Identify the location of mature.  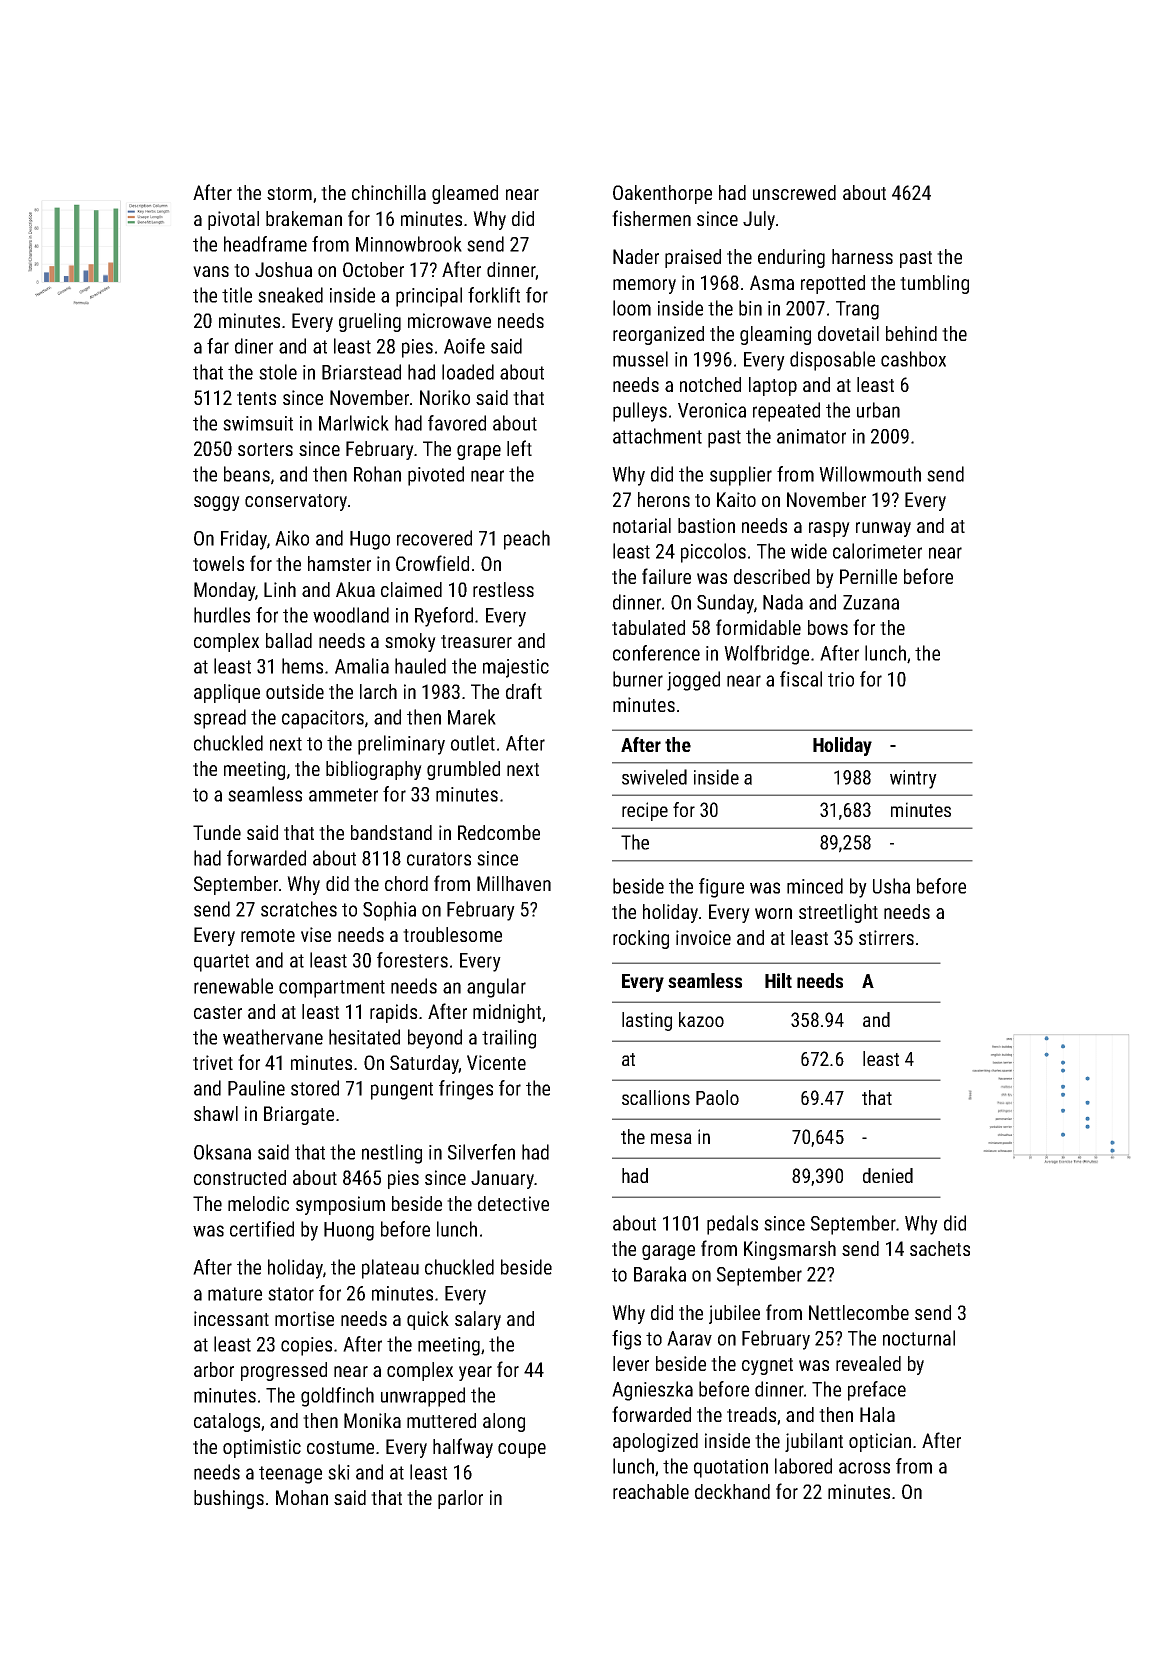
(235, 1294).
